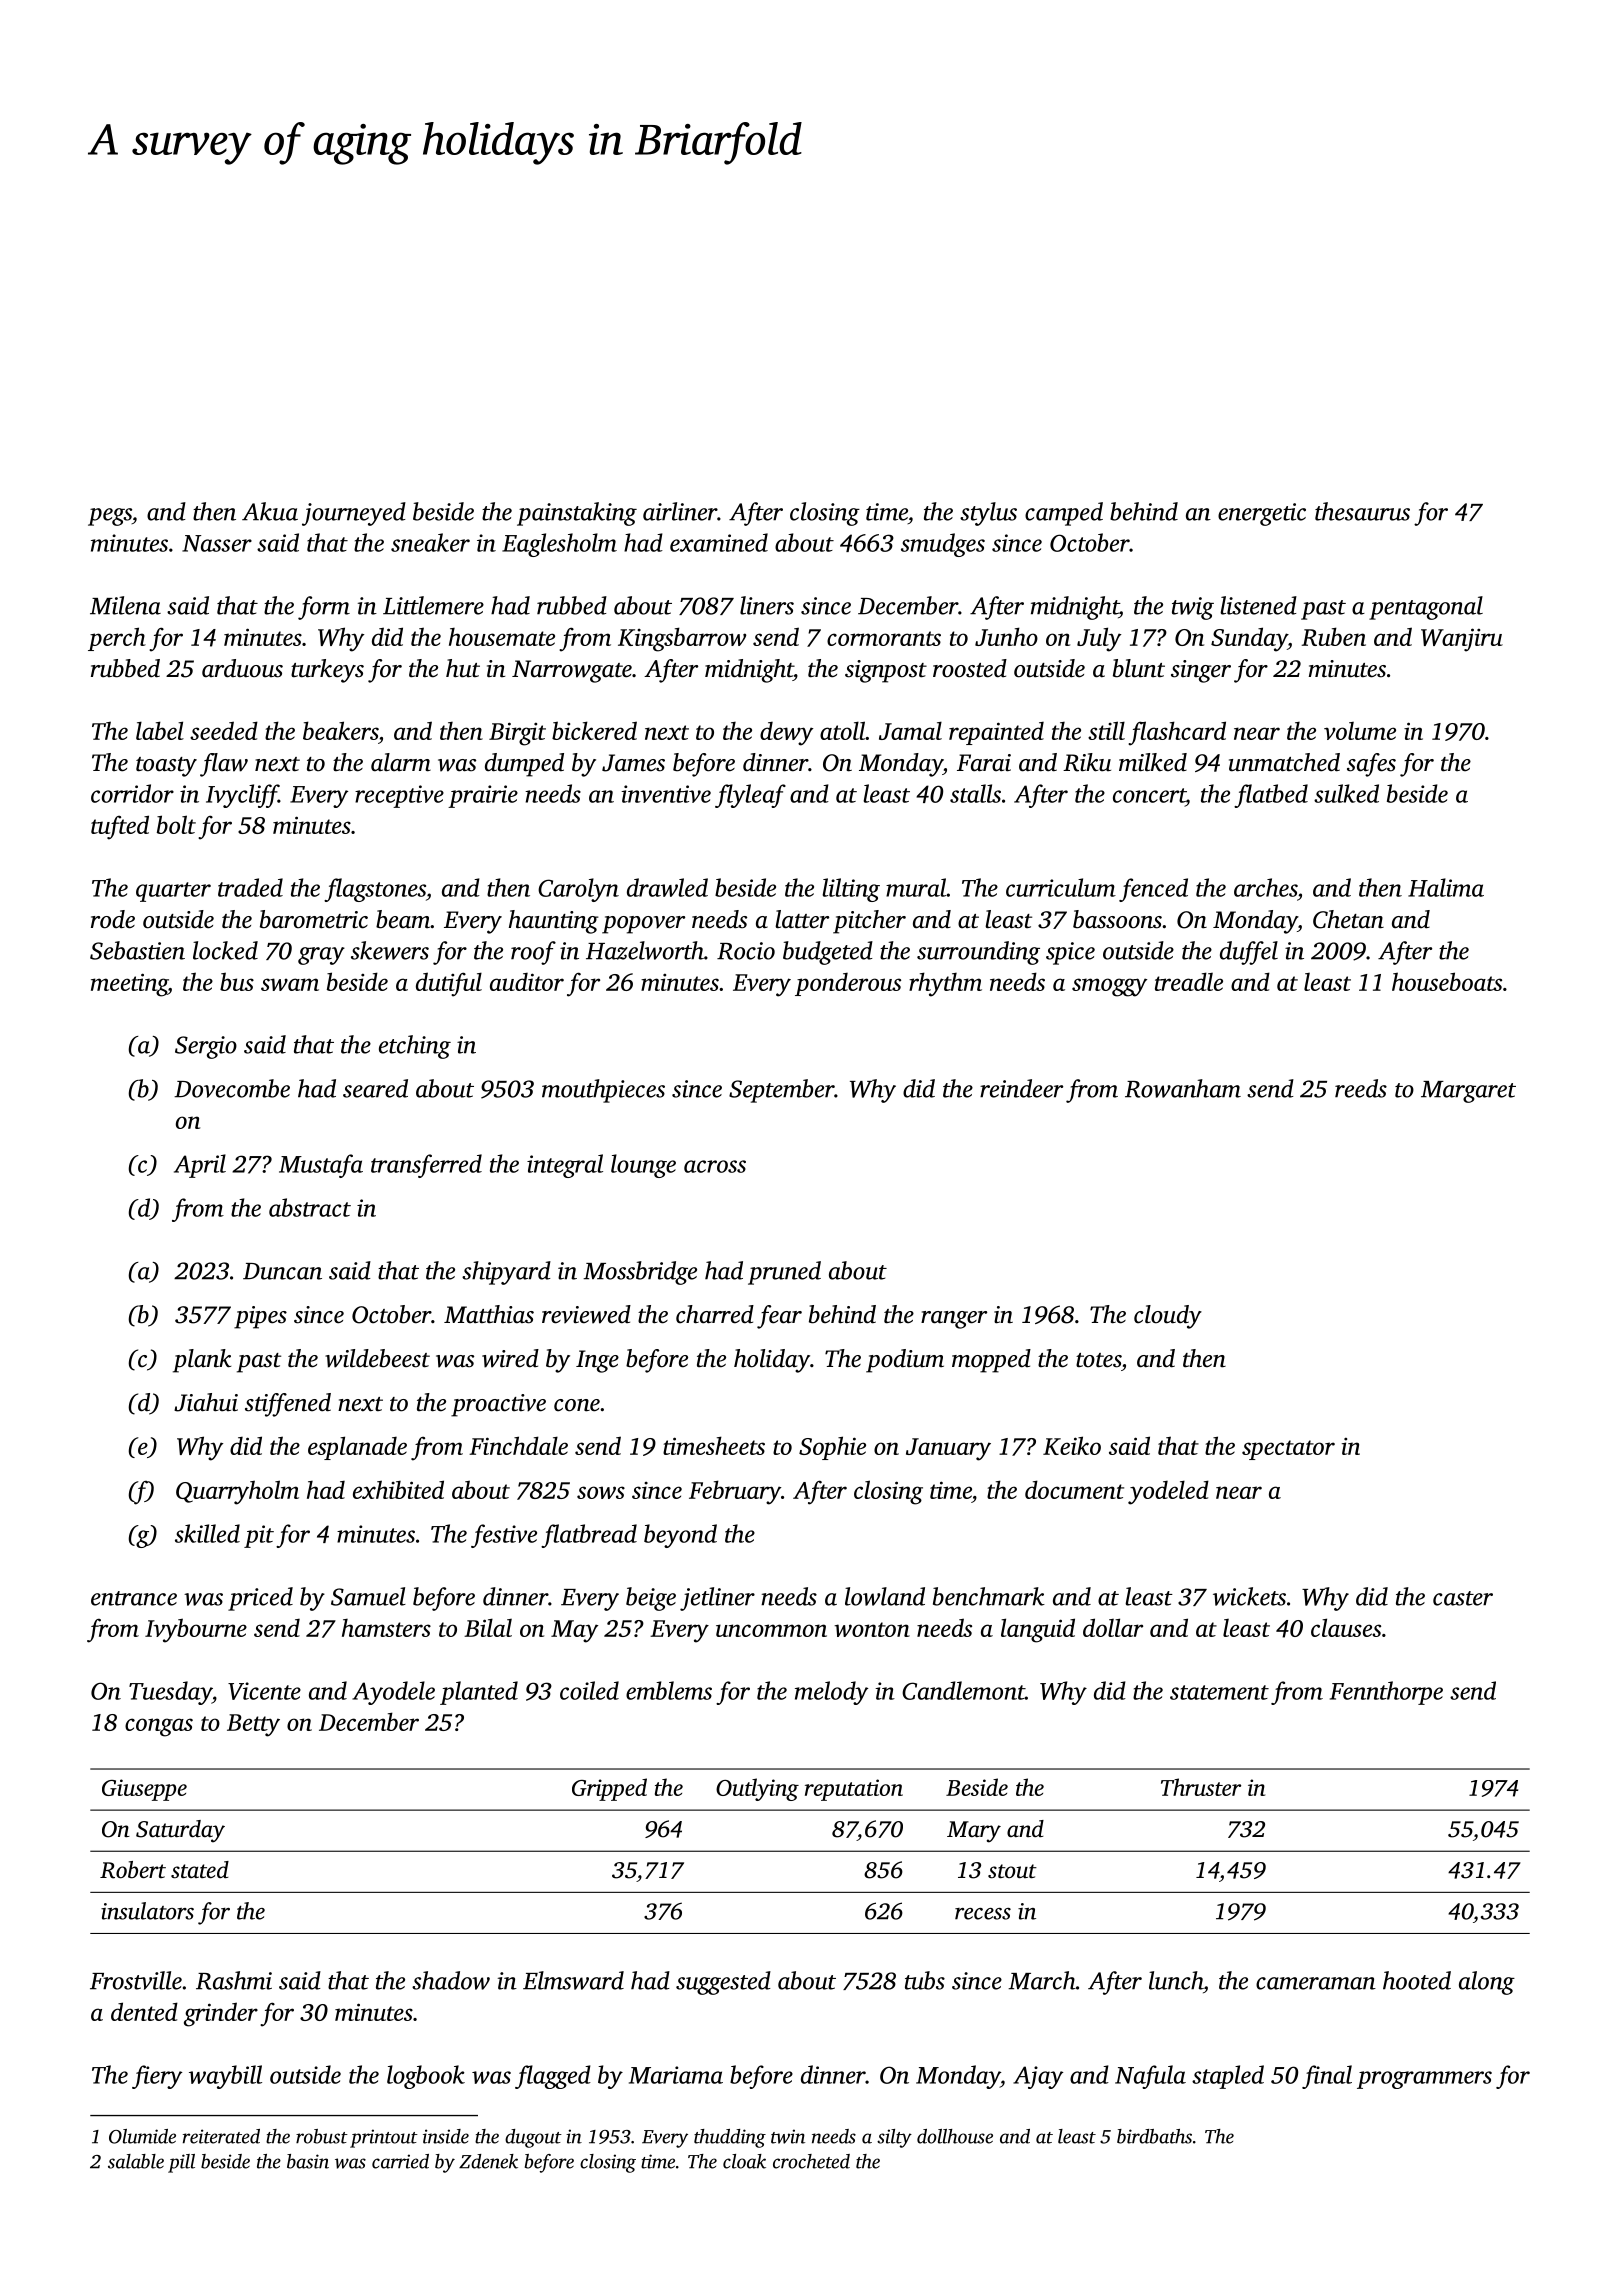 The height and width of the document is (2292, 1620). I want to click on Mossbridge, so click(640, 1273).
